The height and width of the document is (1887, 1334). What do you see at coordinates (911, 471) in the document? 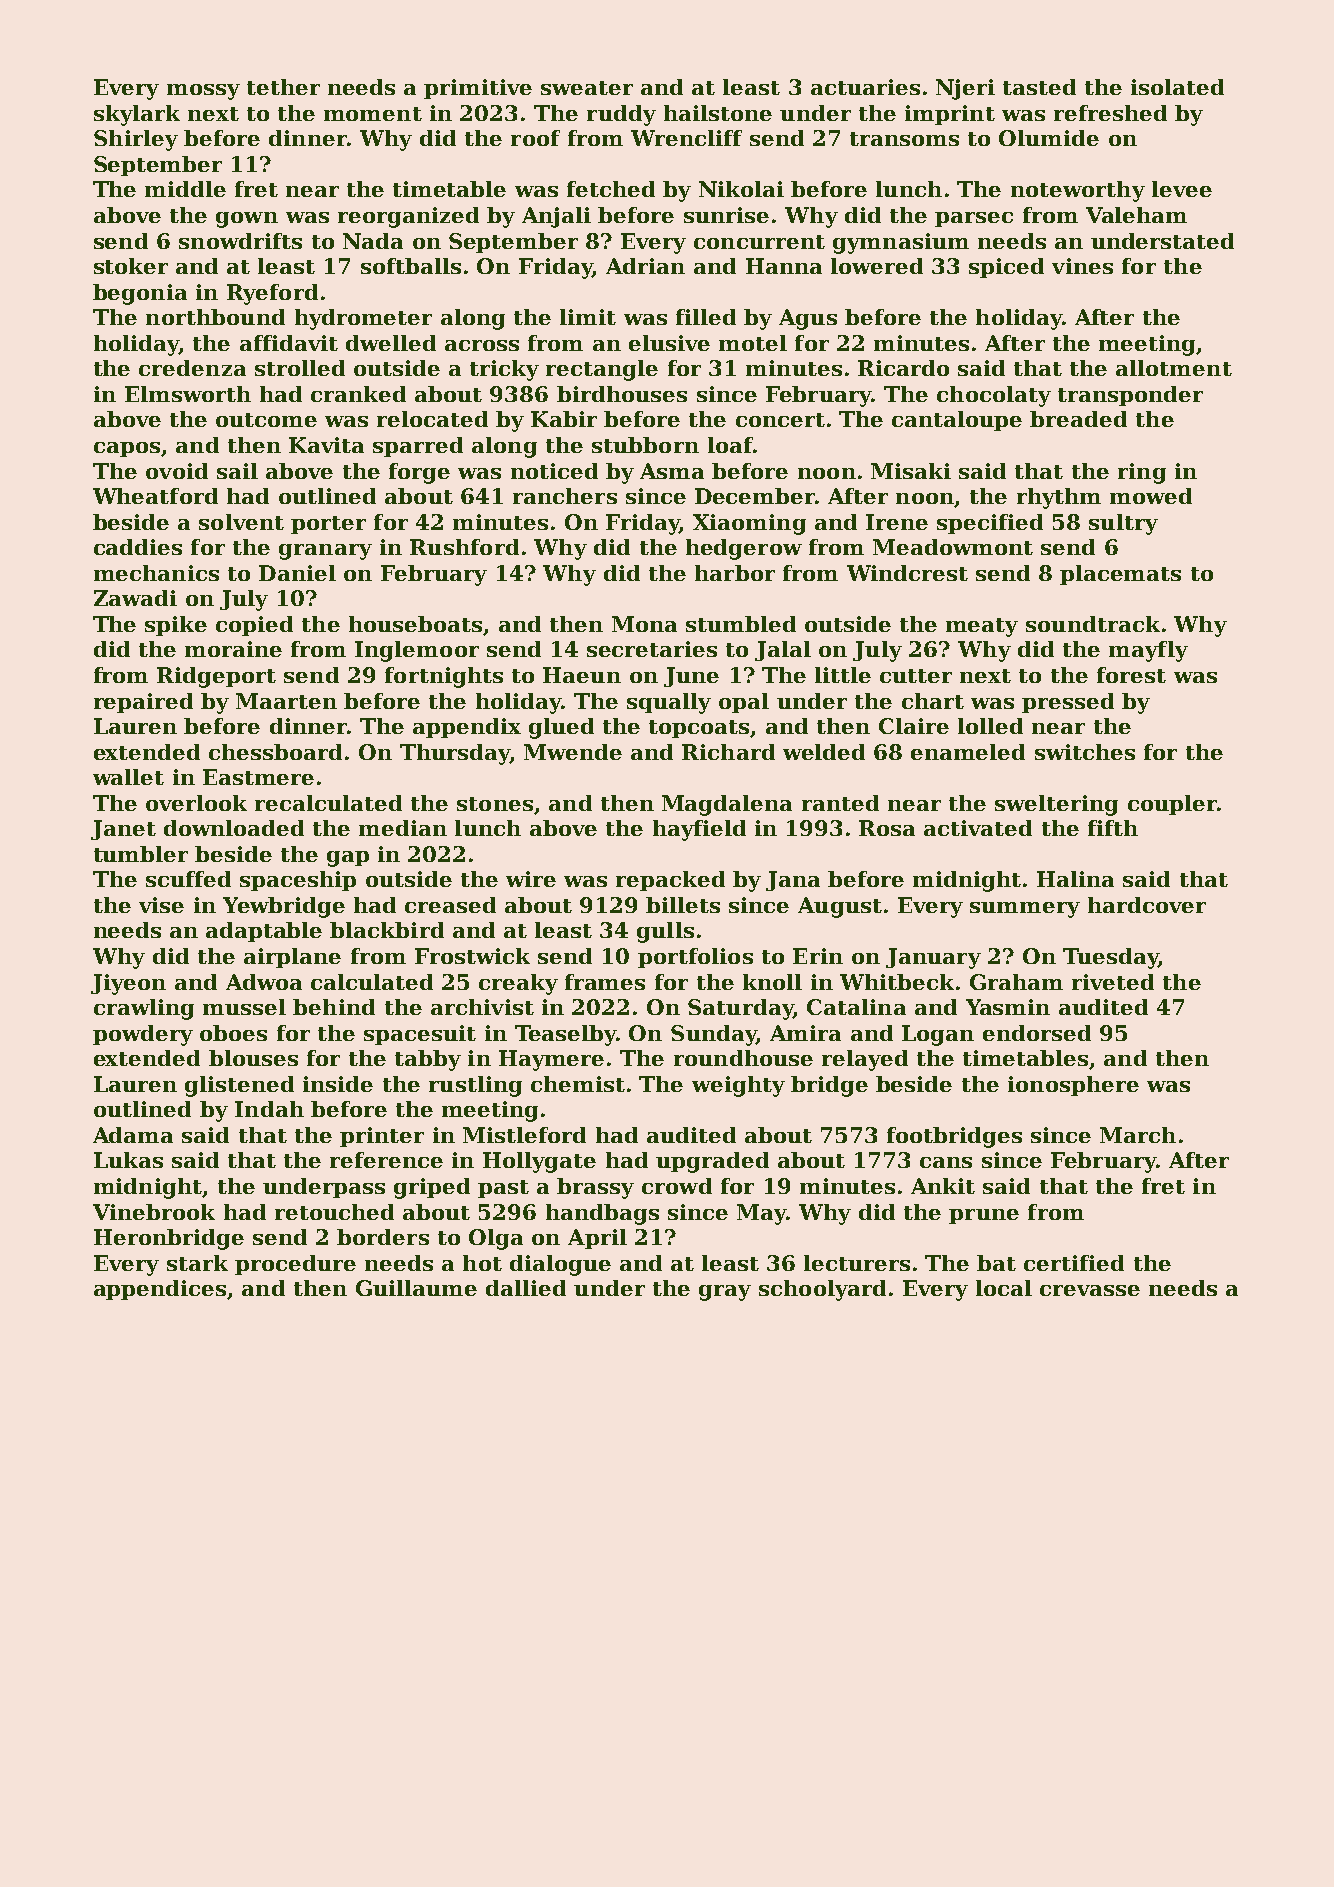
I see `Misaki` at bounding box center [911, 471].
